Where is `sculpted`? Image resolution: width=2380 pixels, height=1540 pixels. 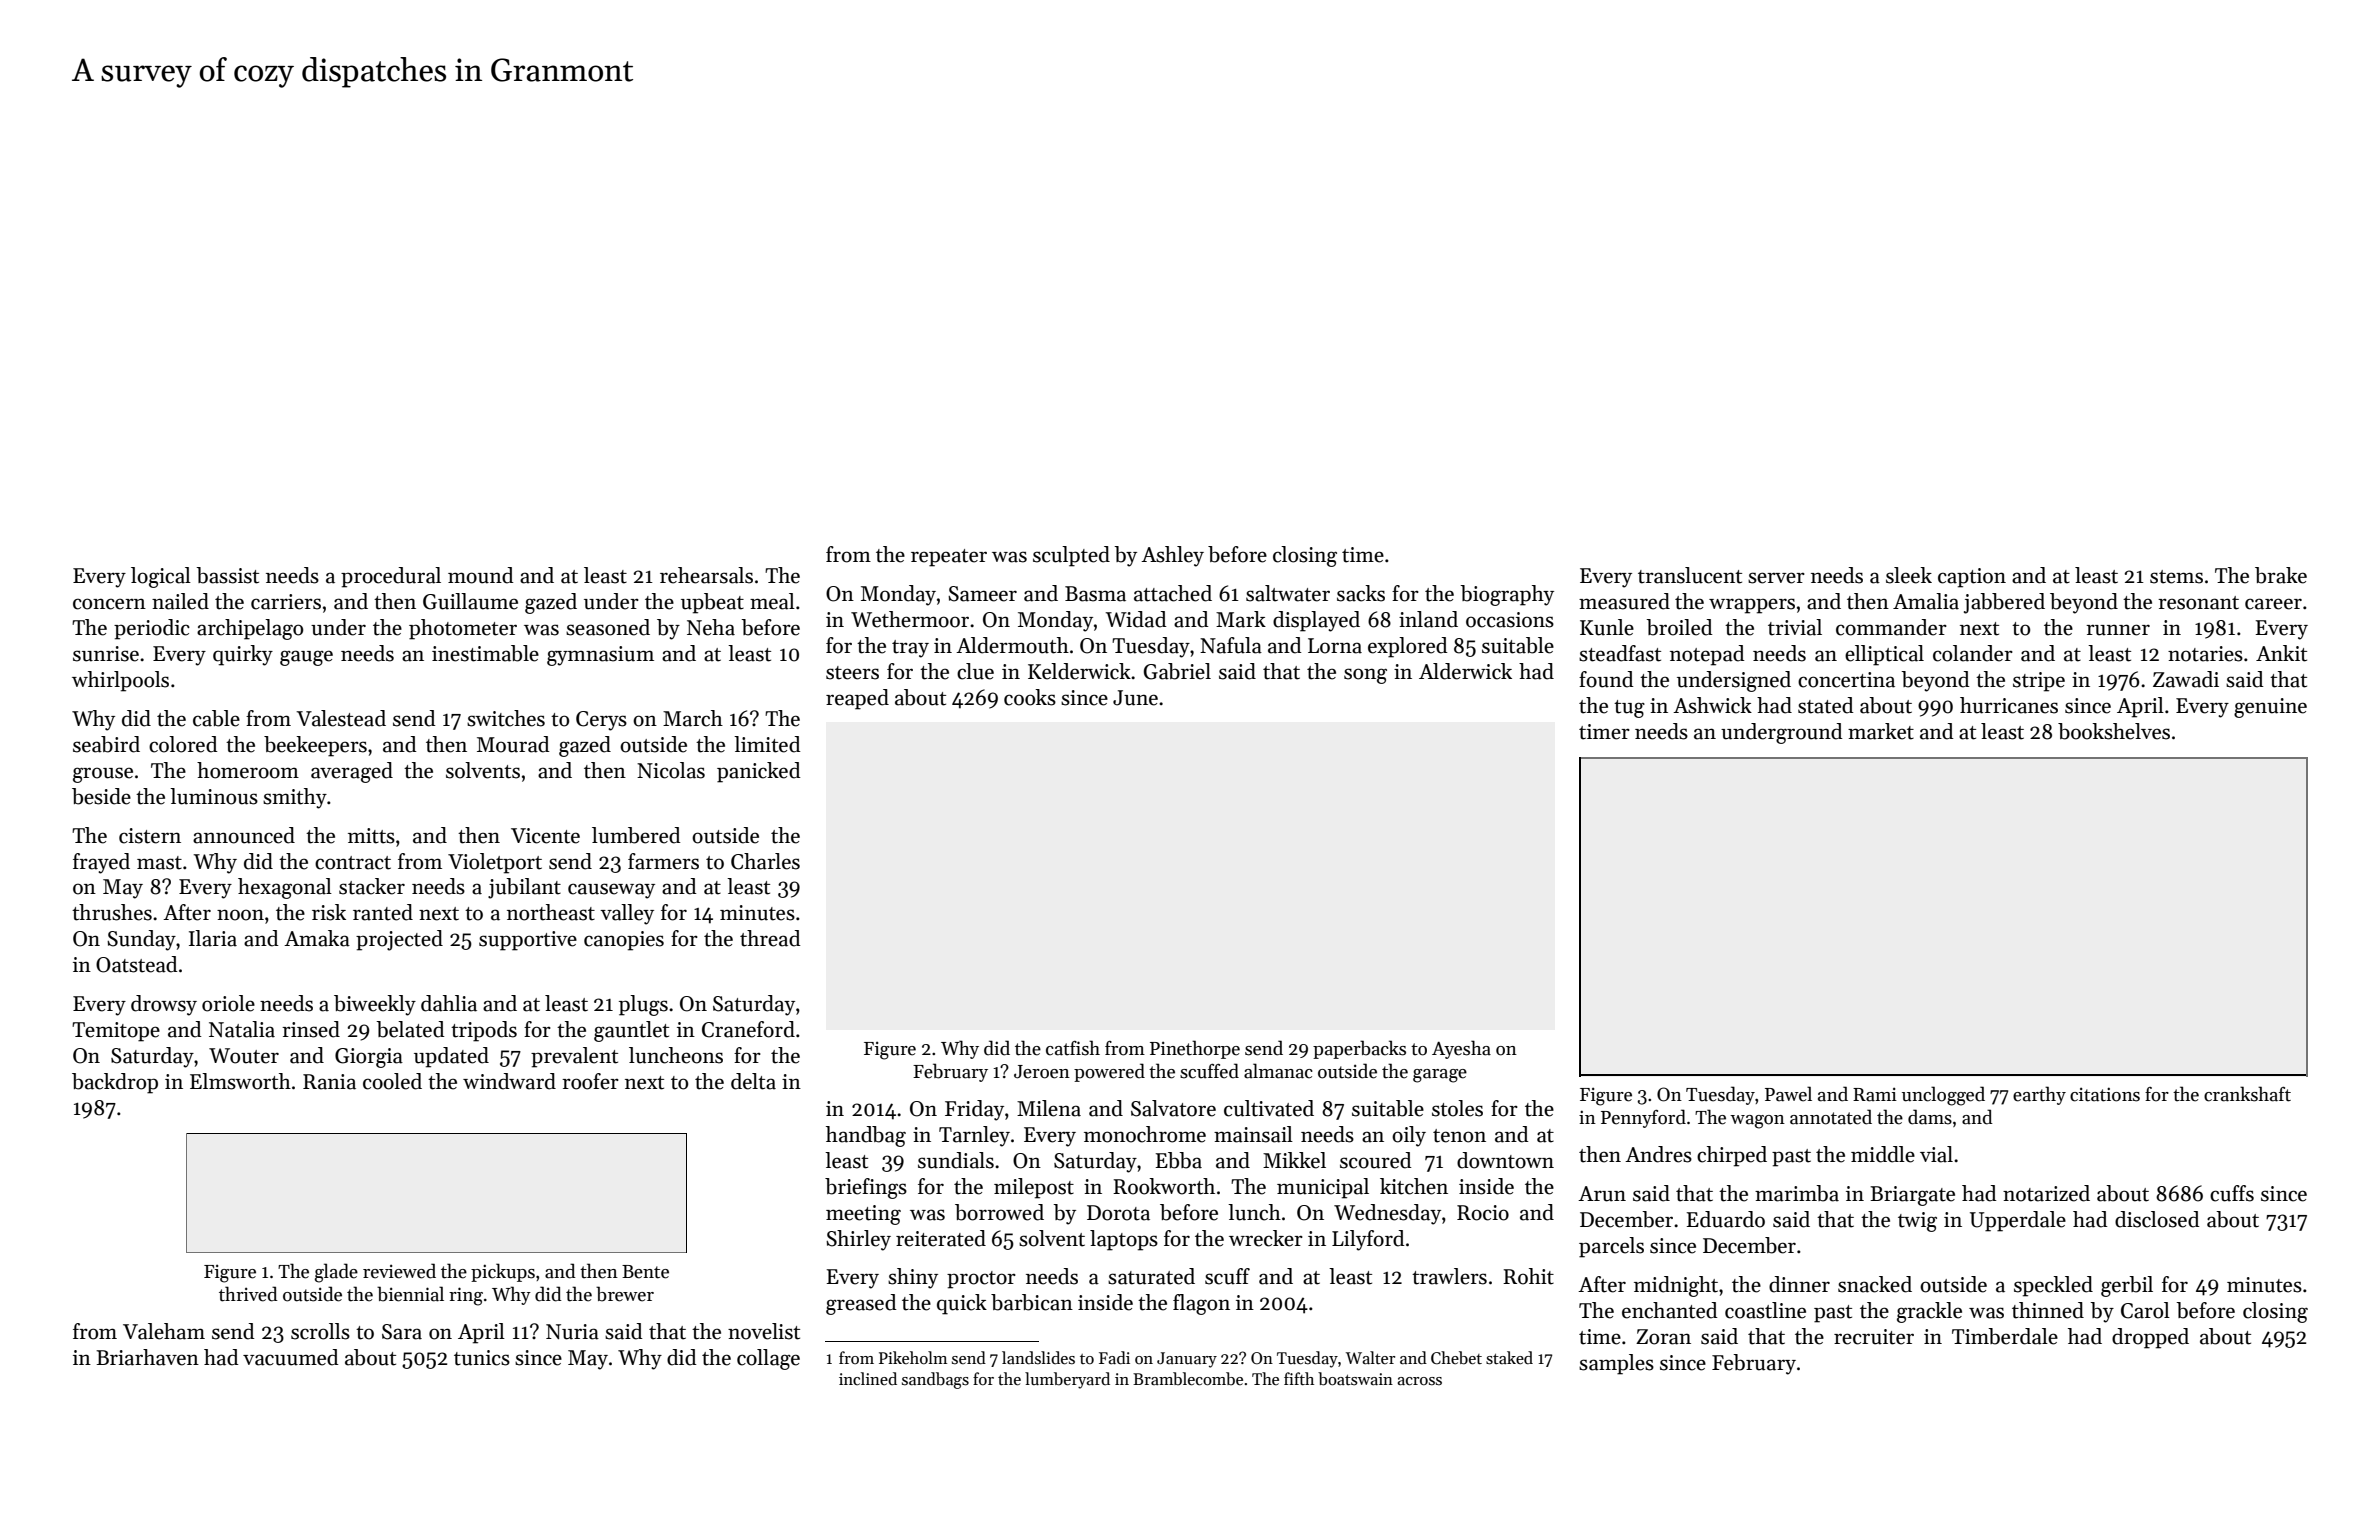 sculpted is located at coordinates (1071, 556).
